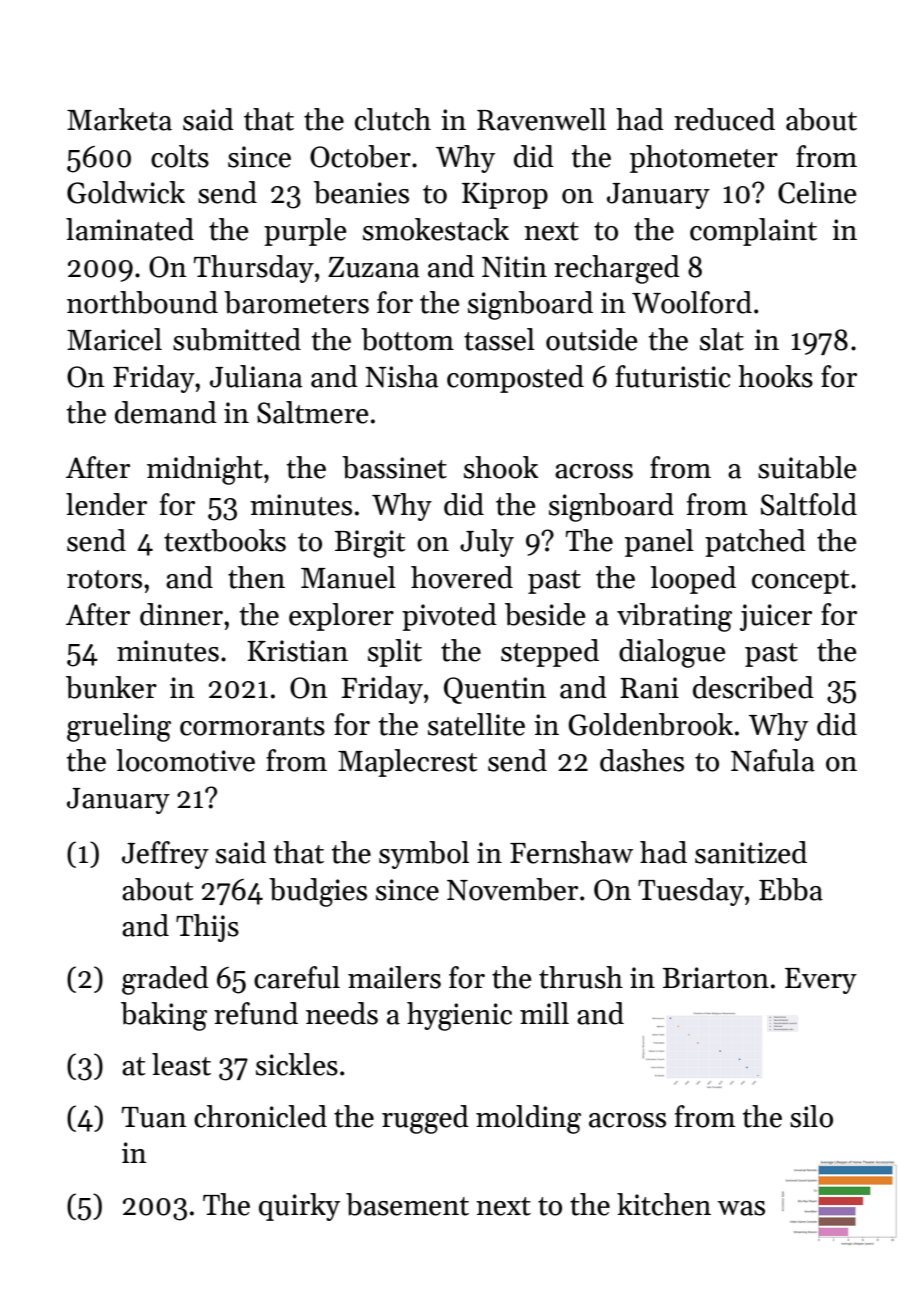 The width and height of the page is (924, 1311). What do you see at coordinates (305, 232) in the page?
I see `purple` at bounding box center [305, 232].
